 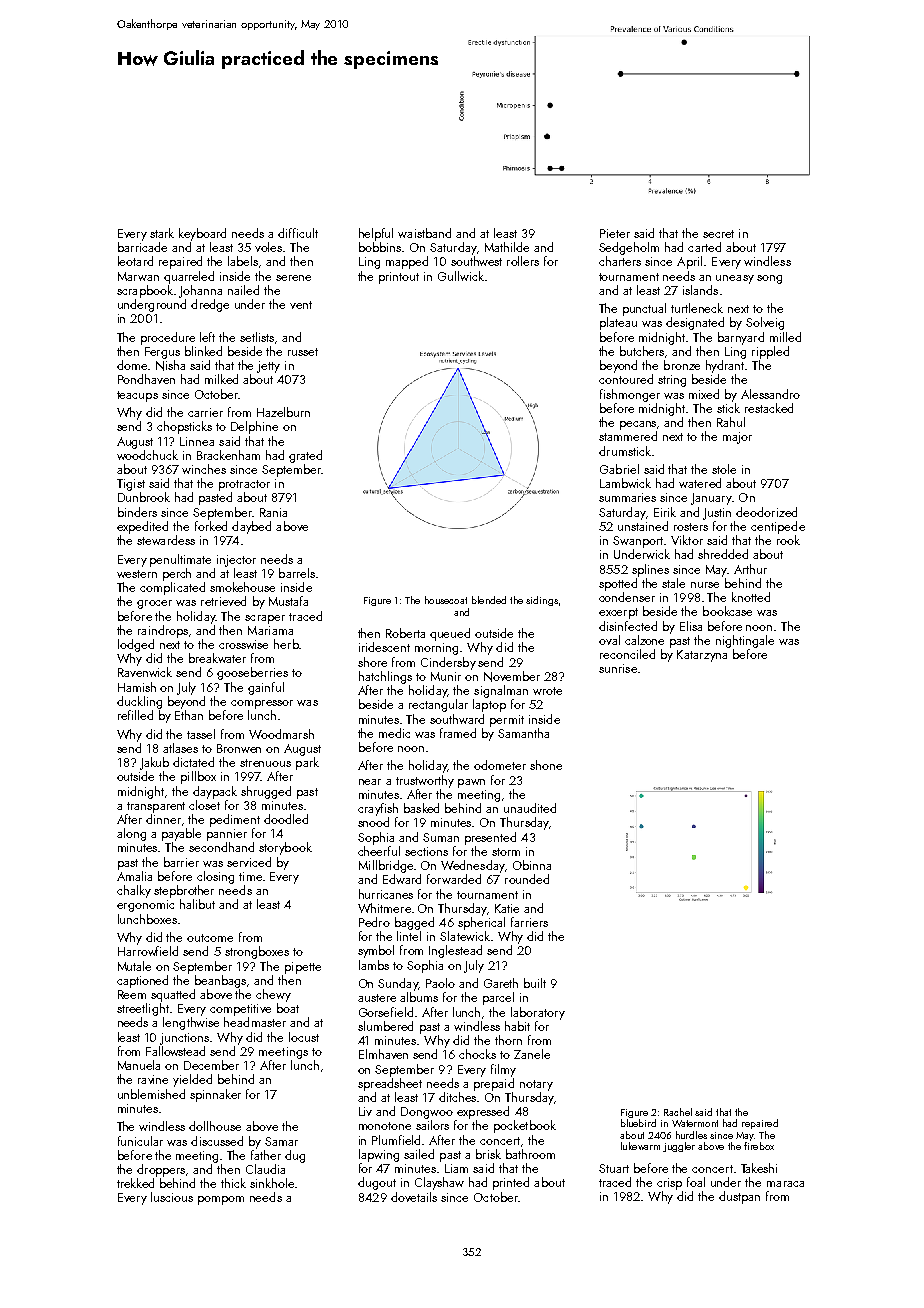 What do you see at coordinates (414, 1197) in the screenshot?
I see `dovetails` at bounding box center [414, 1197].
